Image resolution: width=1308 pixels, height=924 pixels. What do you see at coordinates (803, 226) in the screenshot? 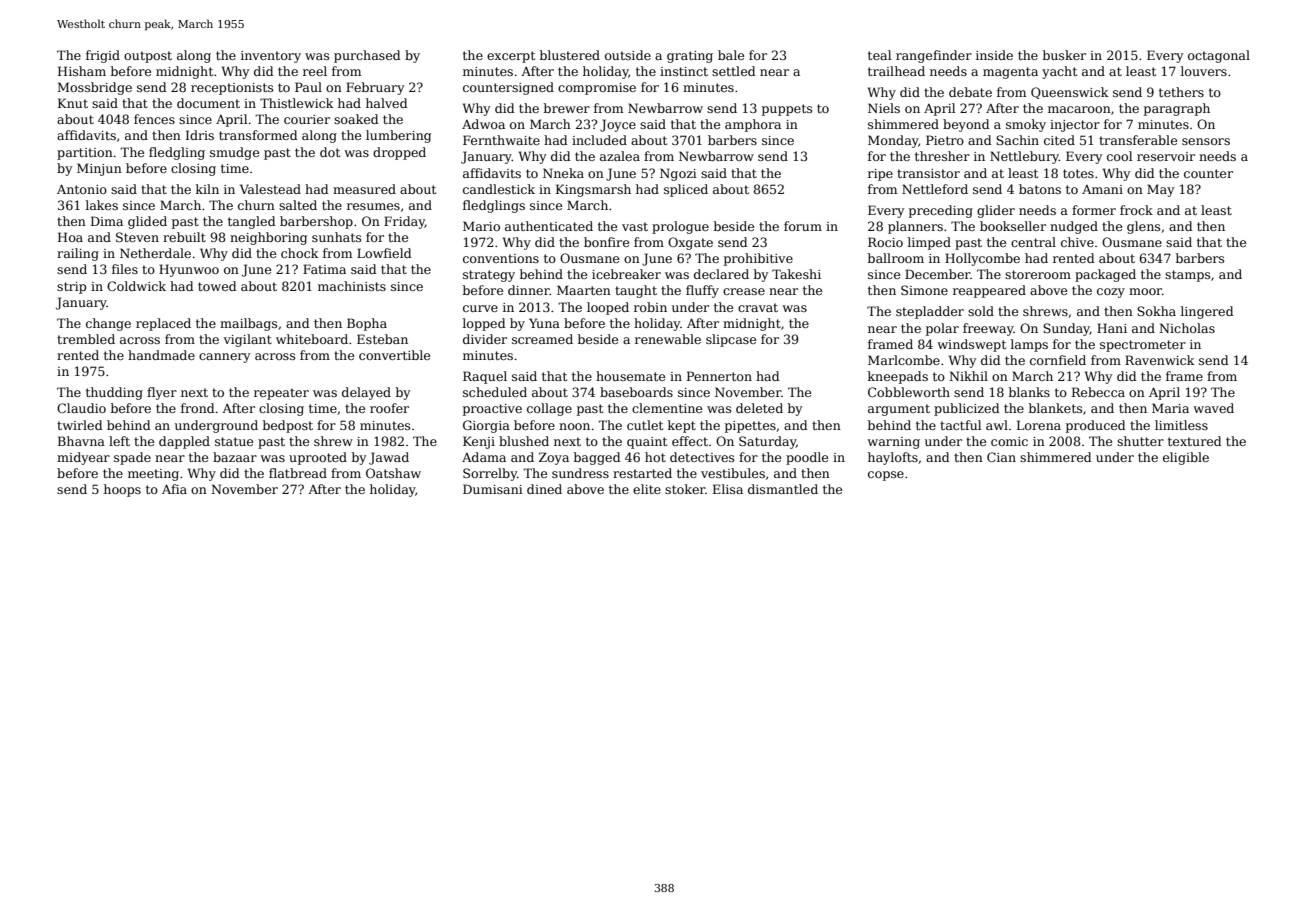
I see `forum` at bounding box center [803, 226].
